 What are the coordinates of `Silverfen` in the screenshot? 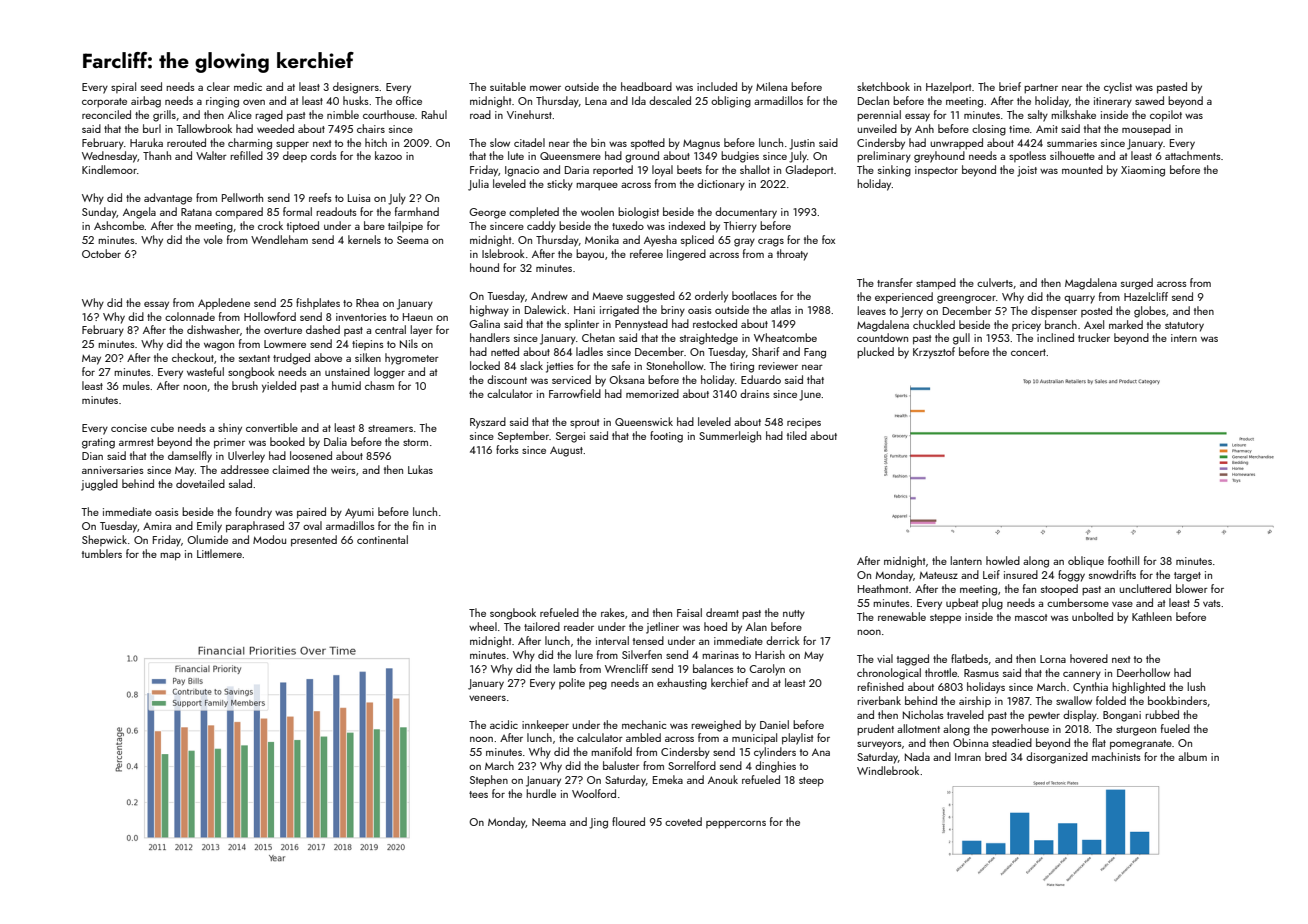 It's located at (642, 654).
